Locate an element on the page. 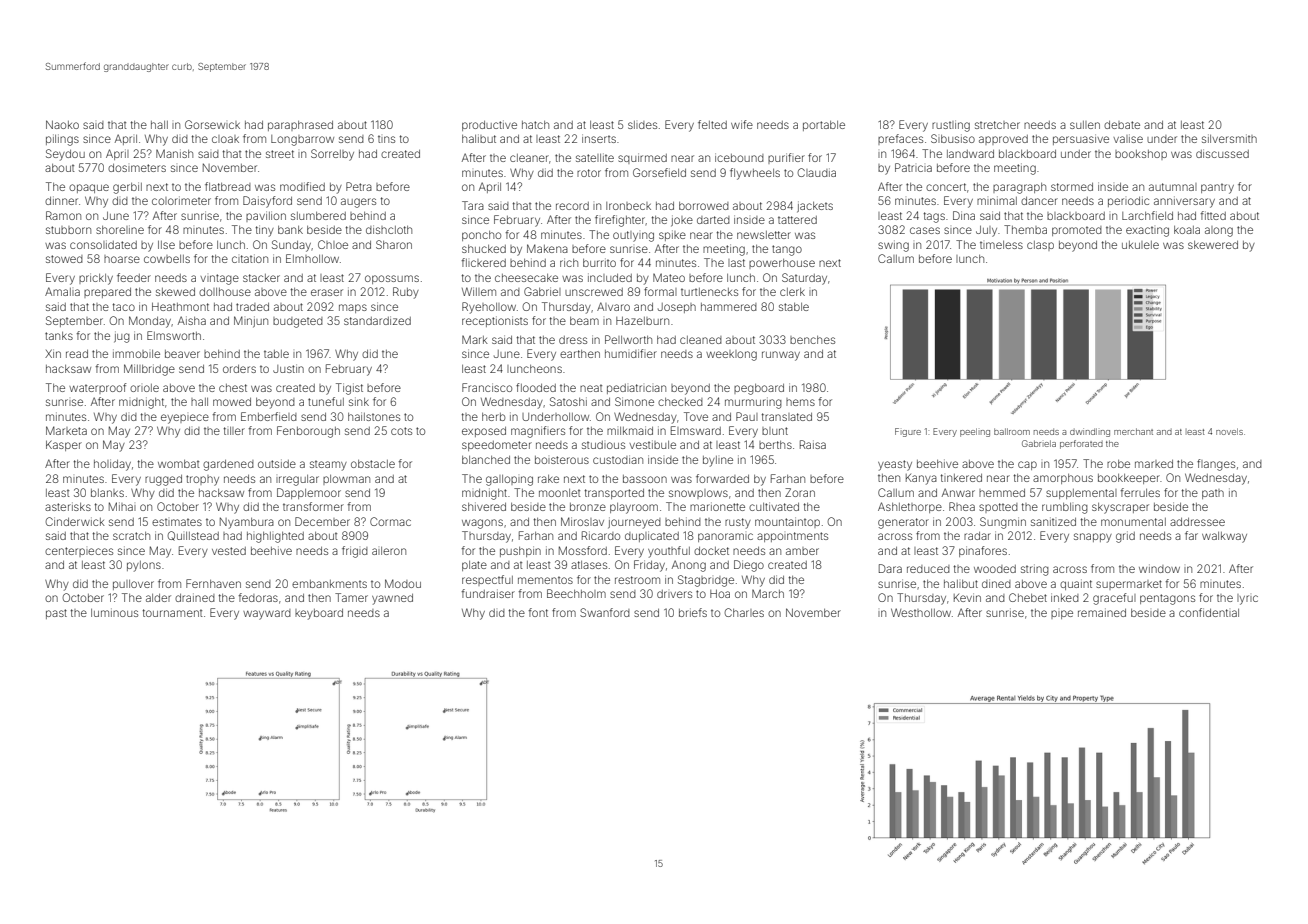  hammered is located at coordinates (729, 307).
